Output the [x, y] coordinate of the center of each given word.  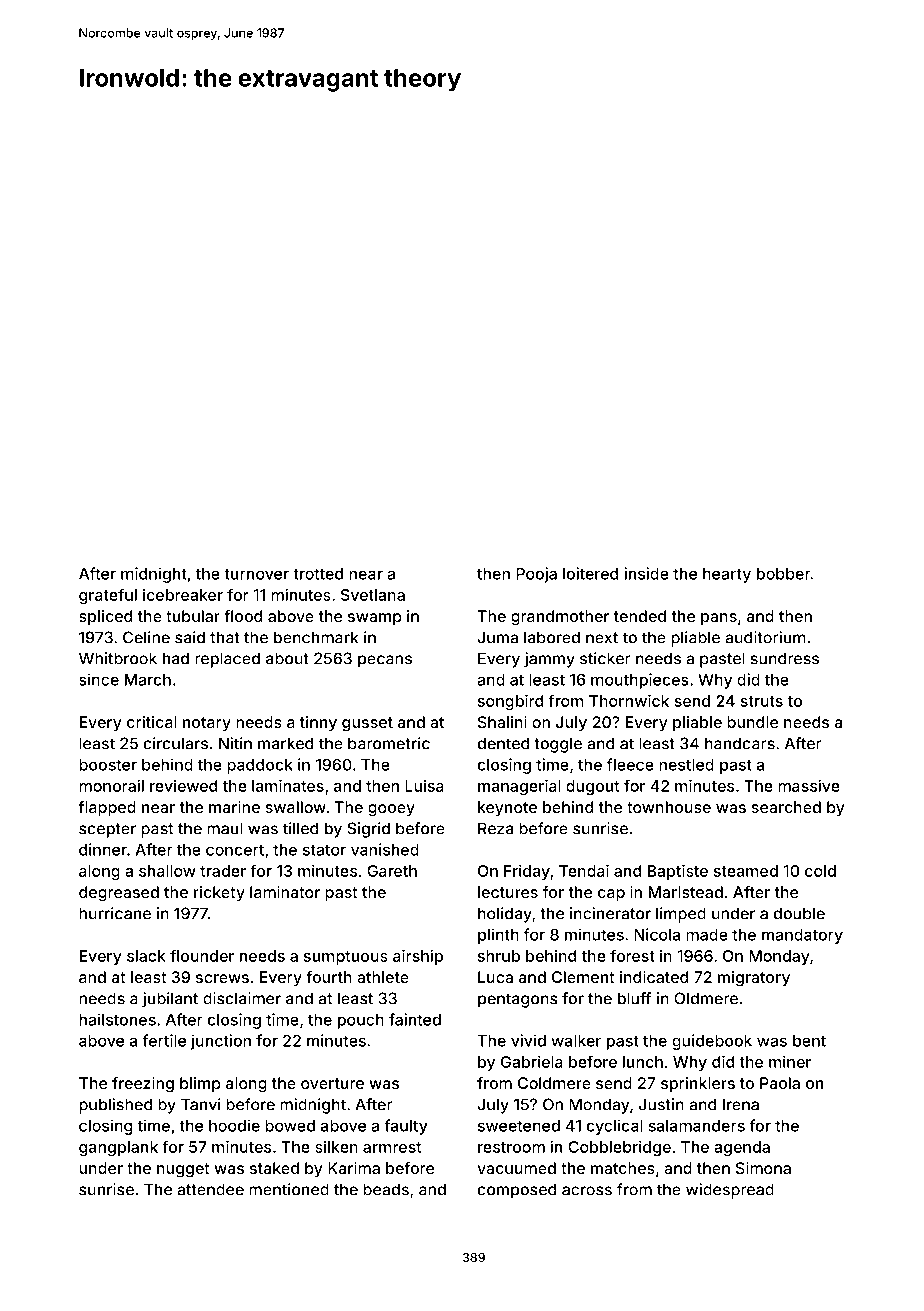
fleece [630, 764]
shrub [499, 956]
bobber [784, 574]
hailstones [117, 1019]
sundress [784, 658]
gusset [367, 724]
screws [222, 978]
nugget [183, 1170]
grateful [108, 596]
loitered [590, 573]
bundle [752, 722]
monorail [111, 785]
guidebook [712, 1042]
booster [108, 765]
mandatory [802, 936]
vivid [528, 1040]
